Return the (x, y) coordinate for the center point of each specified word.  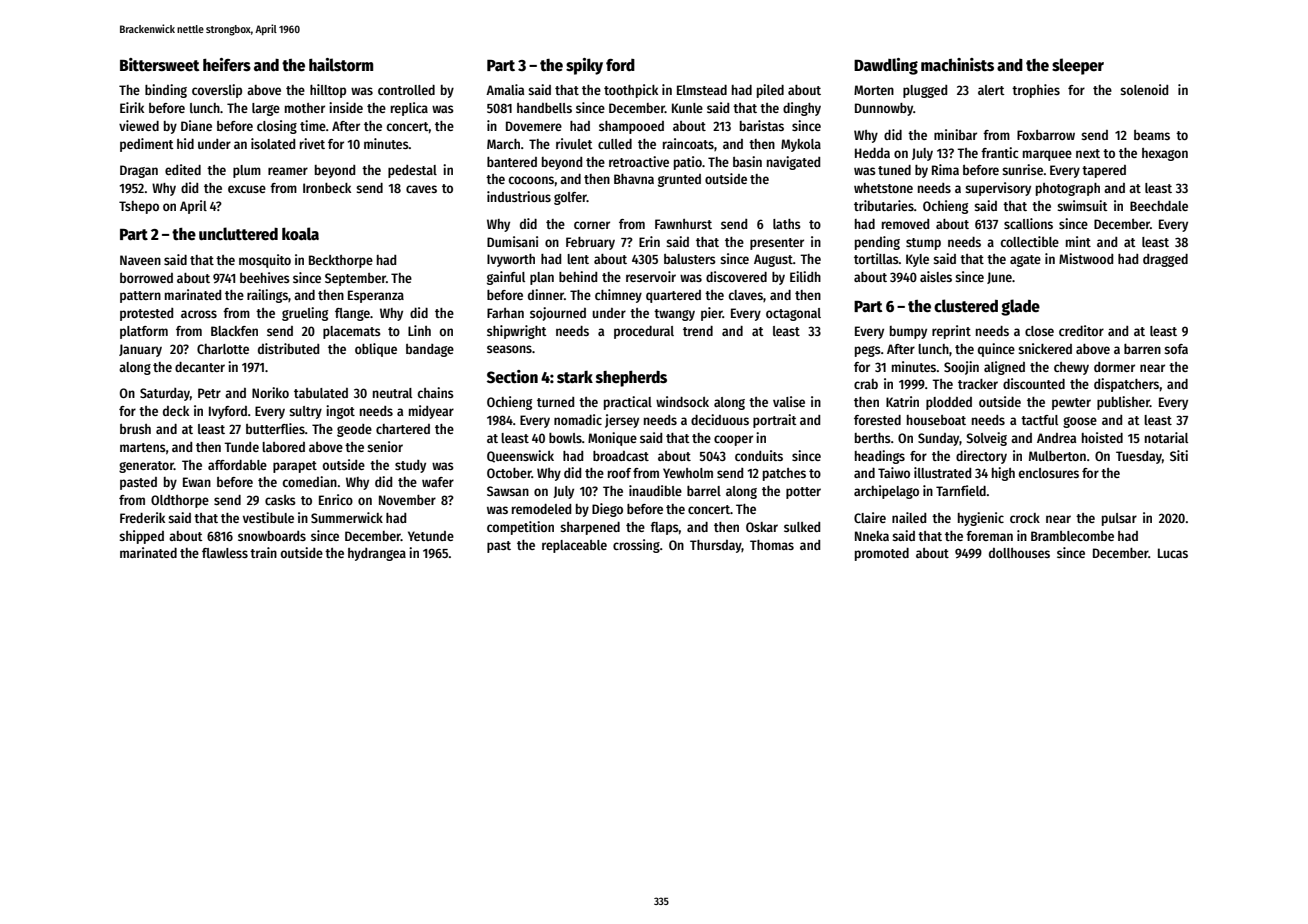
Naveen (140, 260)
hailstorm (341, 64)
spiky (584, 66)
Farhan (505, 313)
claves (746, 295)
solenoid (1144, 89)
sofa (1176, 349)
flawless (225, 553)
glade (1020, 307)
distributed (288, 348)
